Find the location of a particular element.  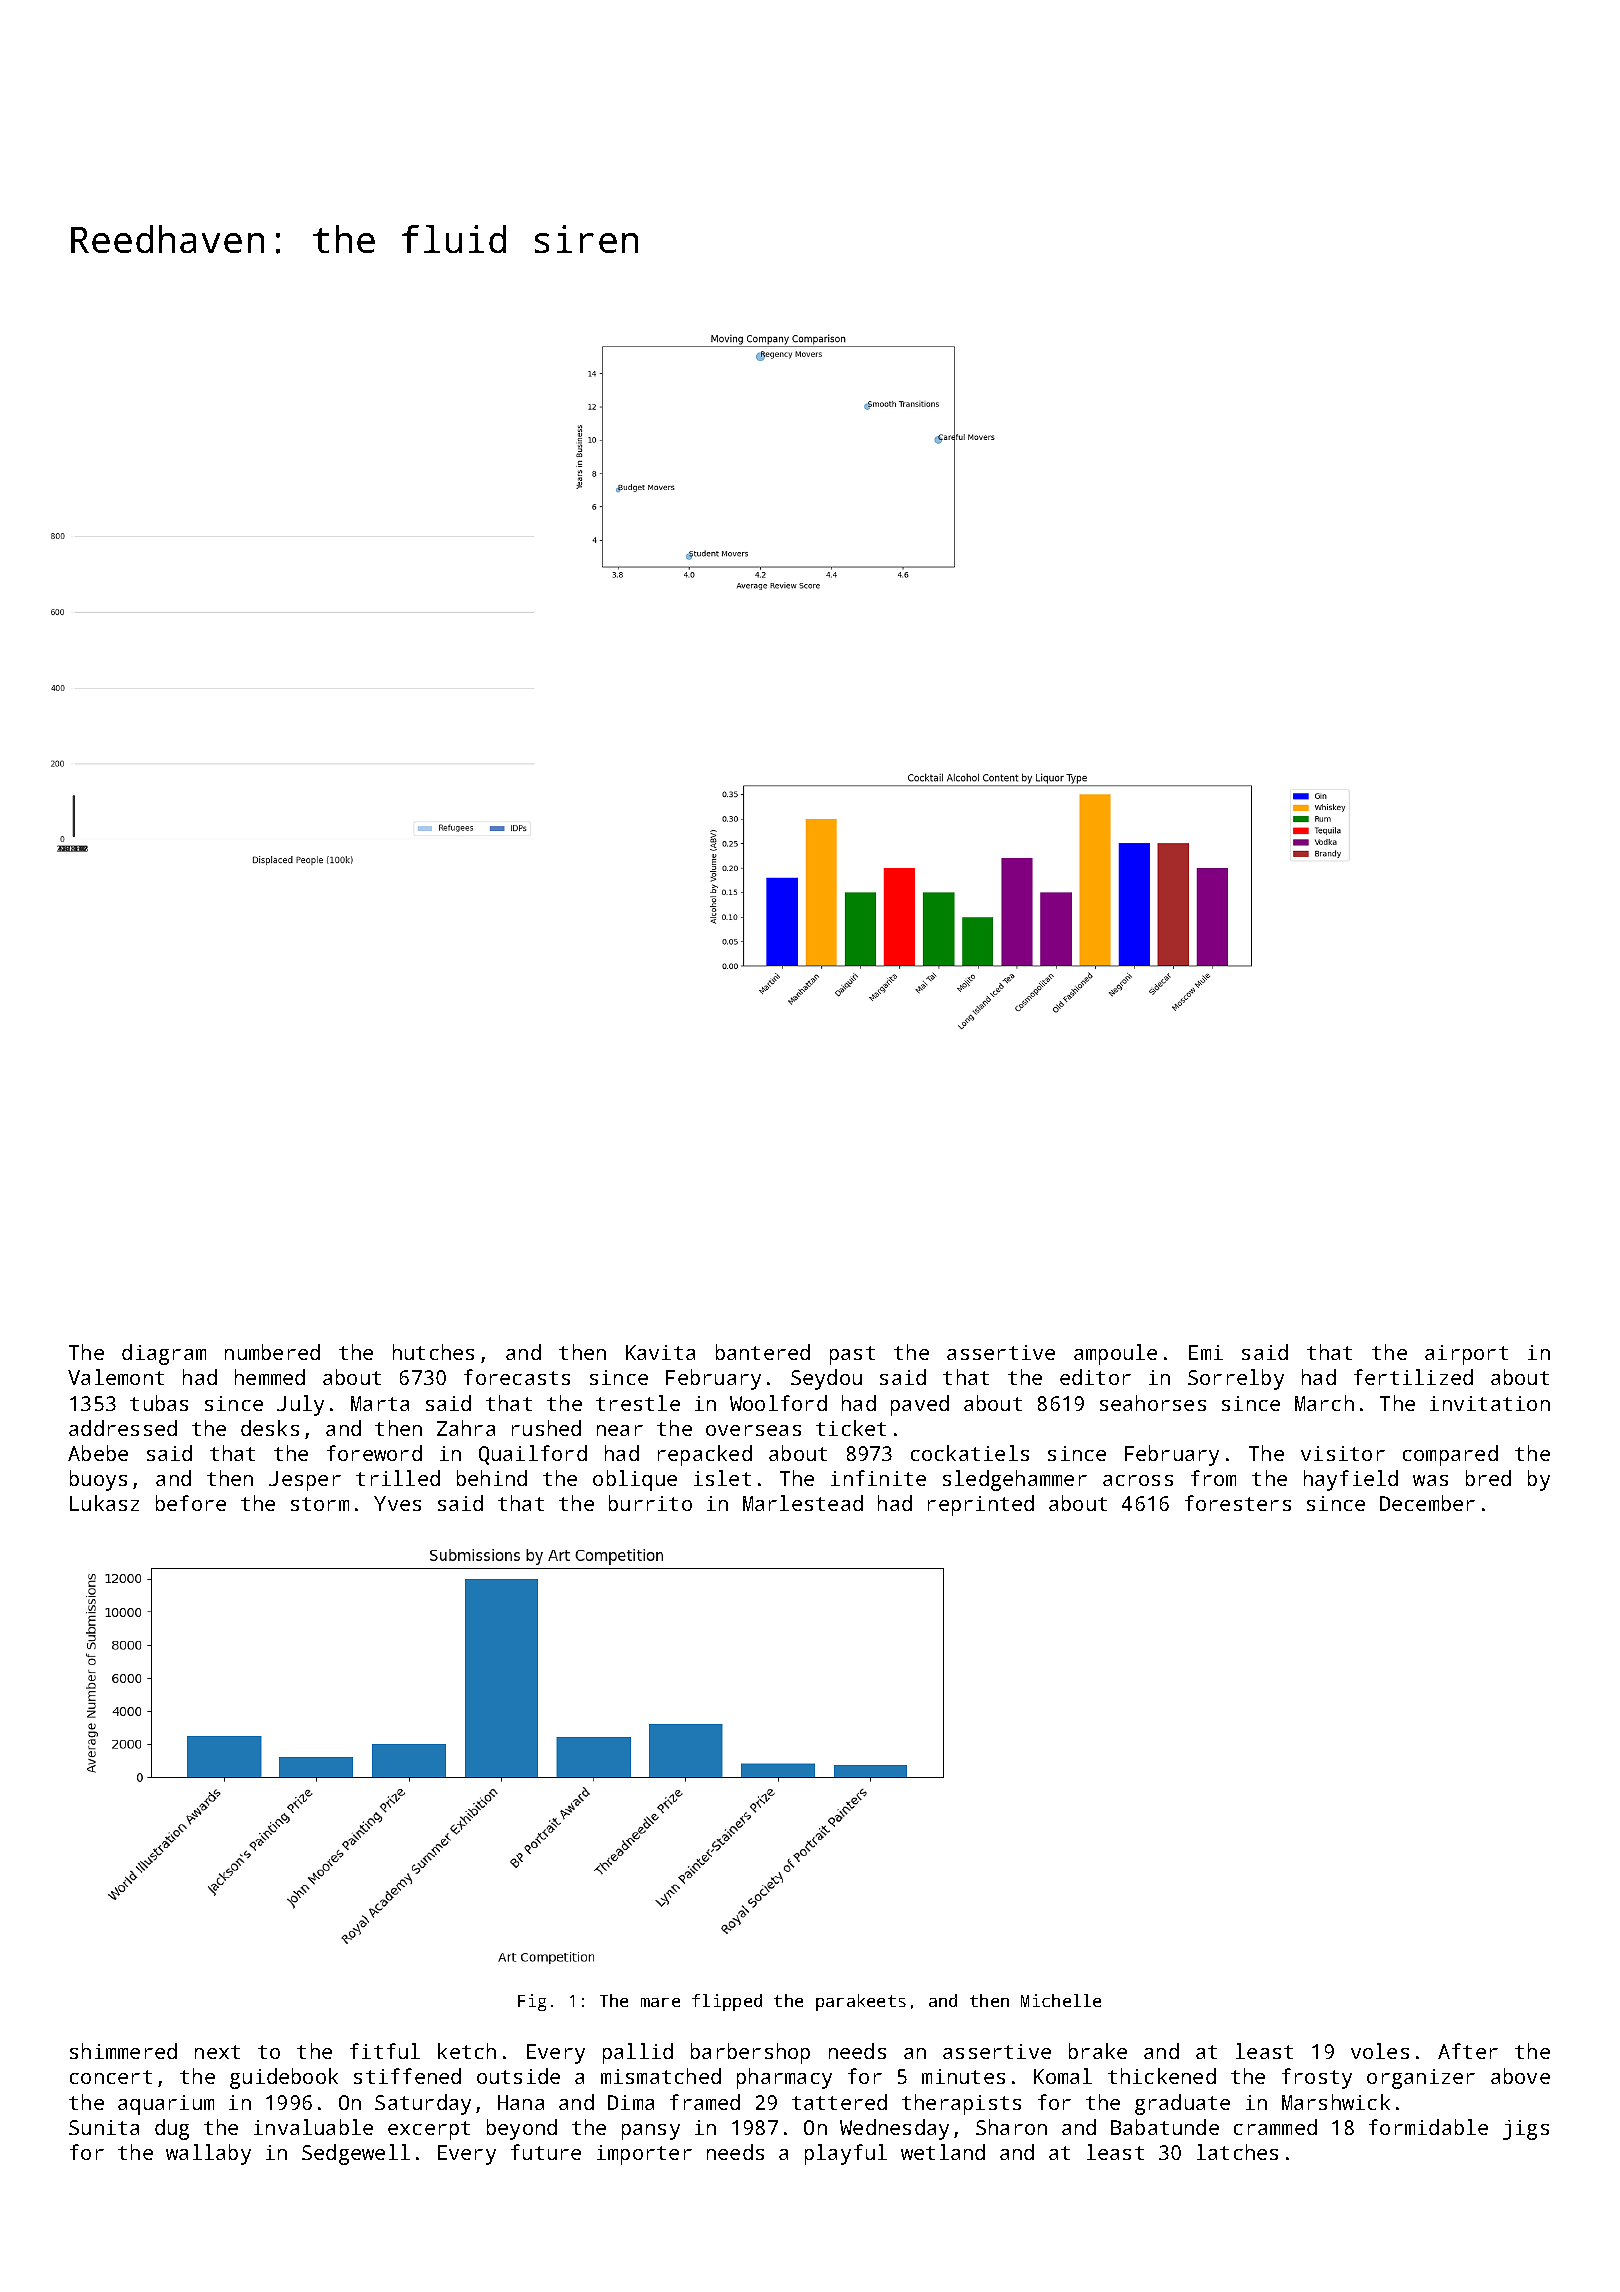

foresters is located at coordinates (1238, 1503).
